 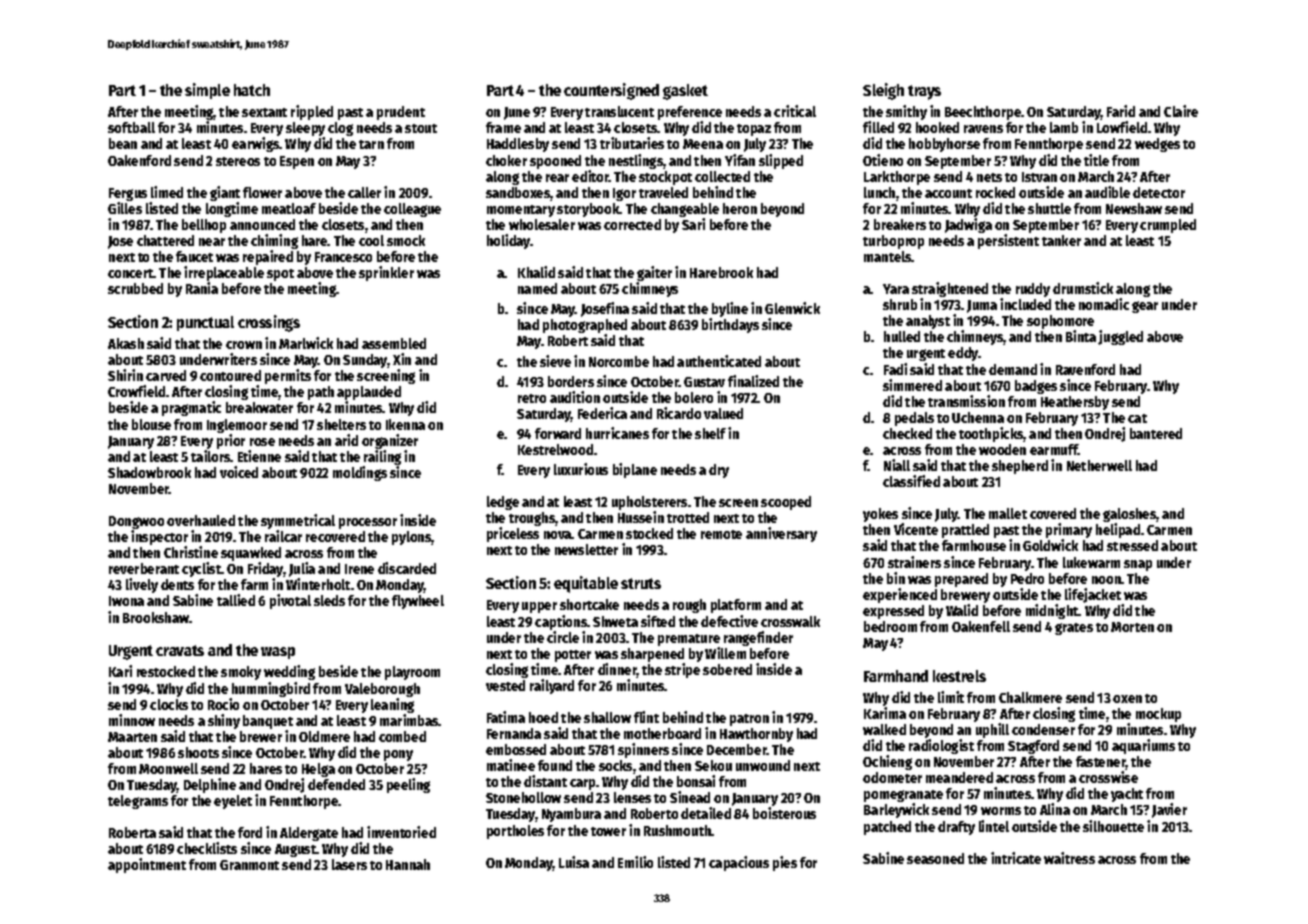 What do you see at coordinates (278, 653) in the page?
I see `wasp` at bounding box center [278, 653].
